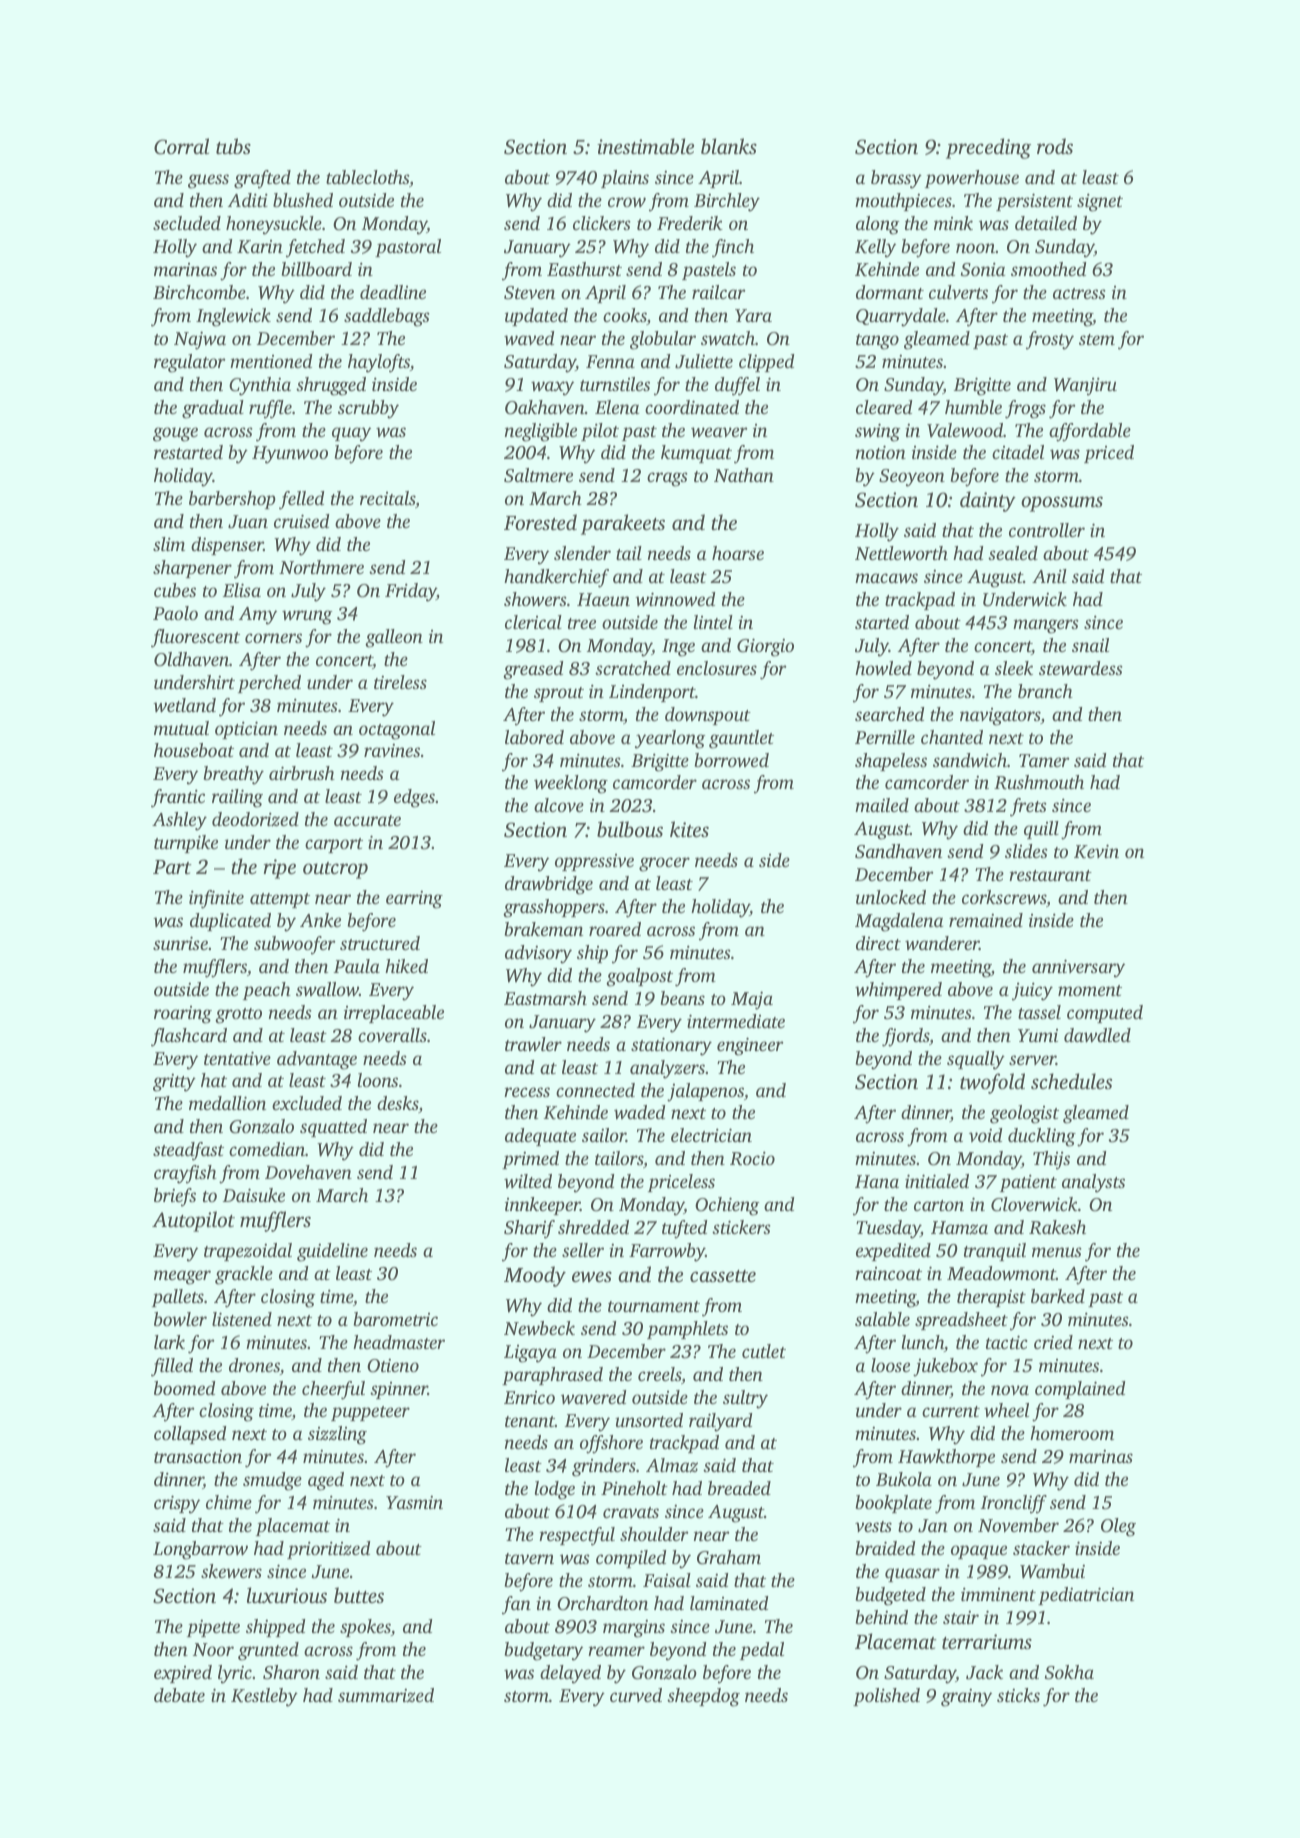 This screenshot has height=1838, width=1300. What do you see at coordinates (386, 1695) in the screenshot?
I see `summarized` at bounding box center [386, 1695].
